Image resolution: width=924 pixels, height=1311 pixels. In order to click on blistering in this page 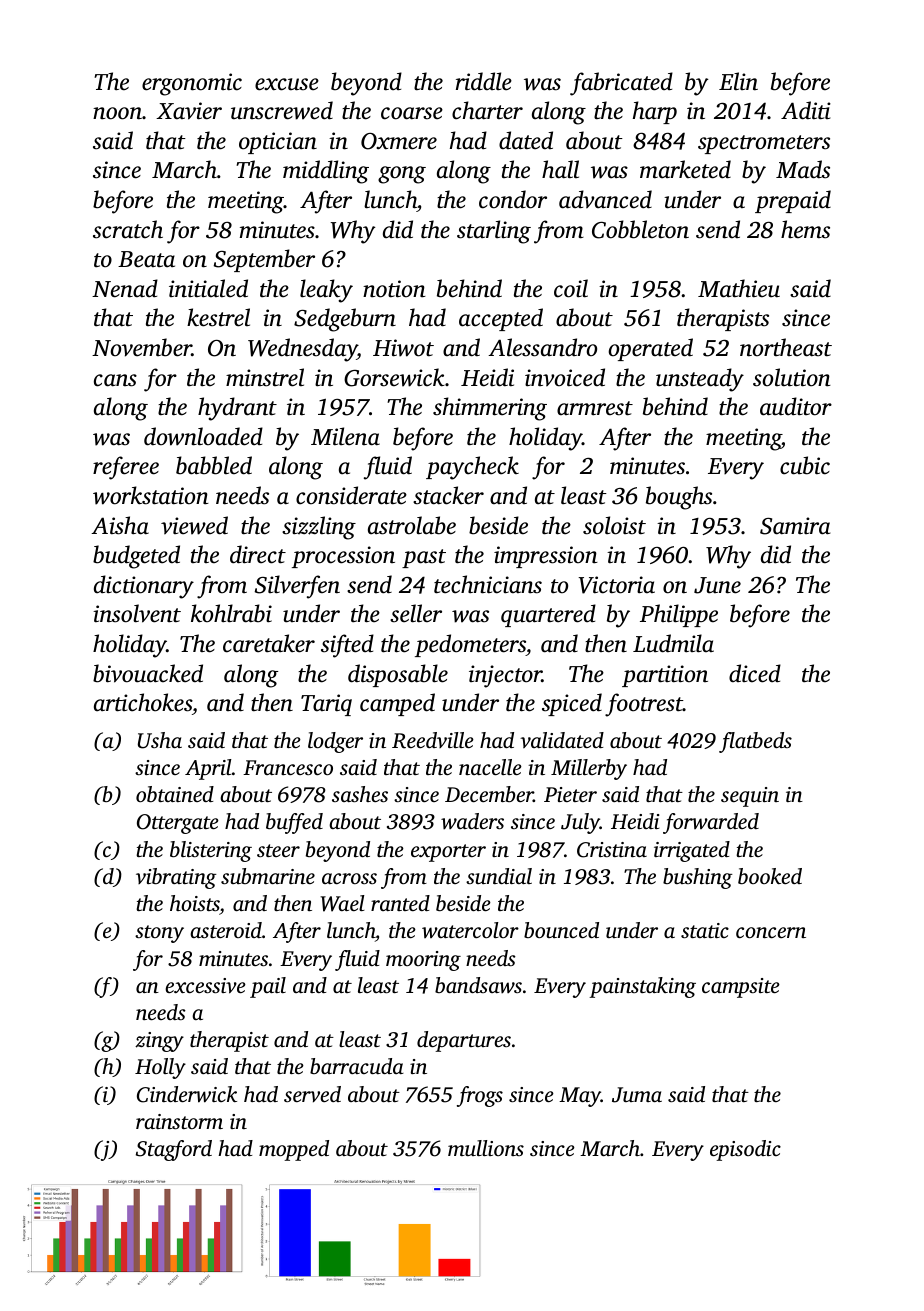, I will do `click(211, 851)`.
